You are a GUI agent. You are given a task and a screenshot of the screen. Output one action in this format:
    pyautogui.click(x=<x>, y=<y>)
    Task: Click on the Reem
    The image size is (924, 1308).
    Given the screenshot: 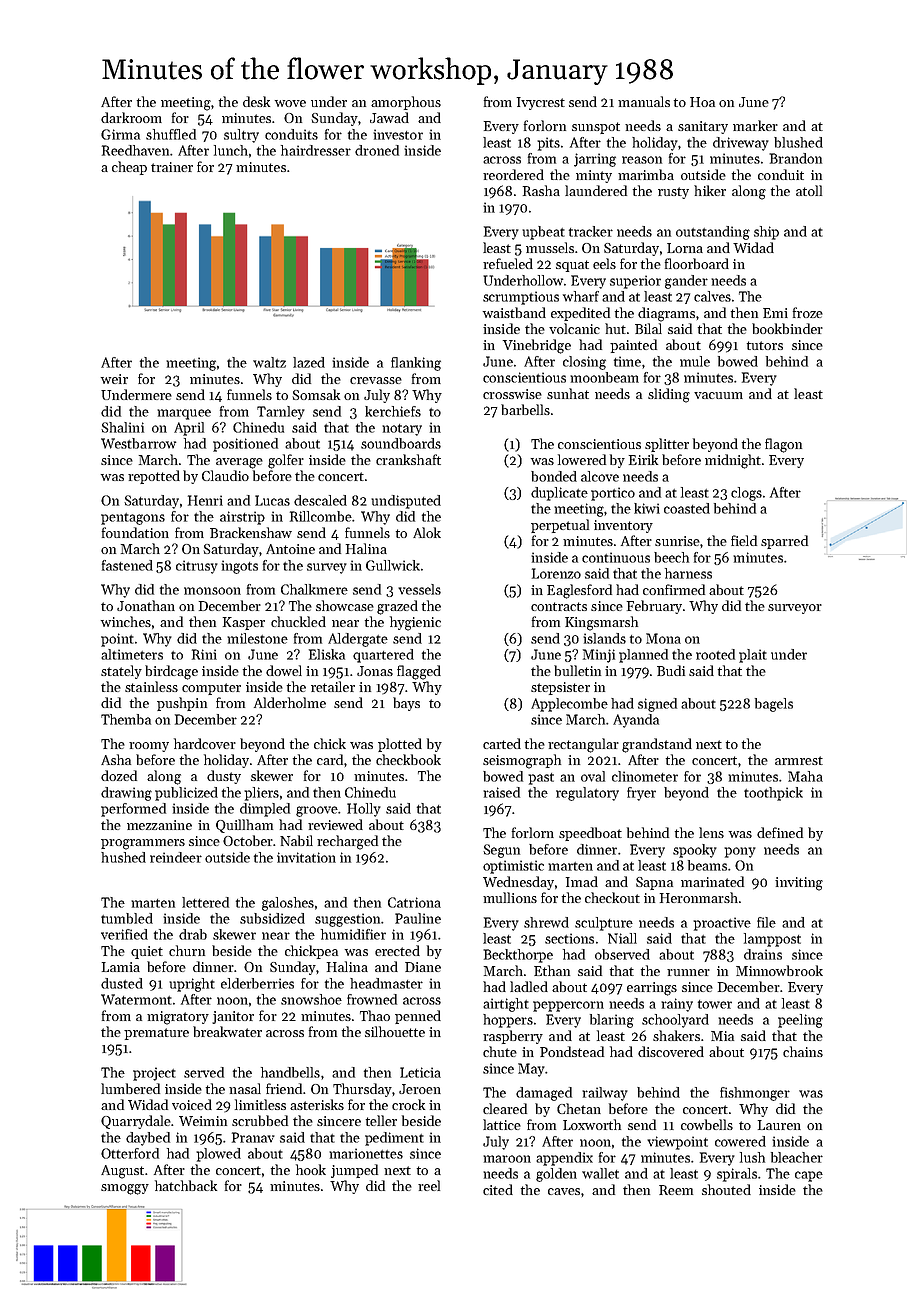 What is the action you would take?
    pyautogui.click(x=676, y=1190)
